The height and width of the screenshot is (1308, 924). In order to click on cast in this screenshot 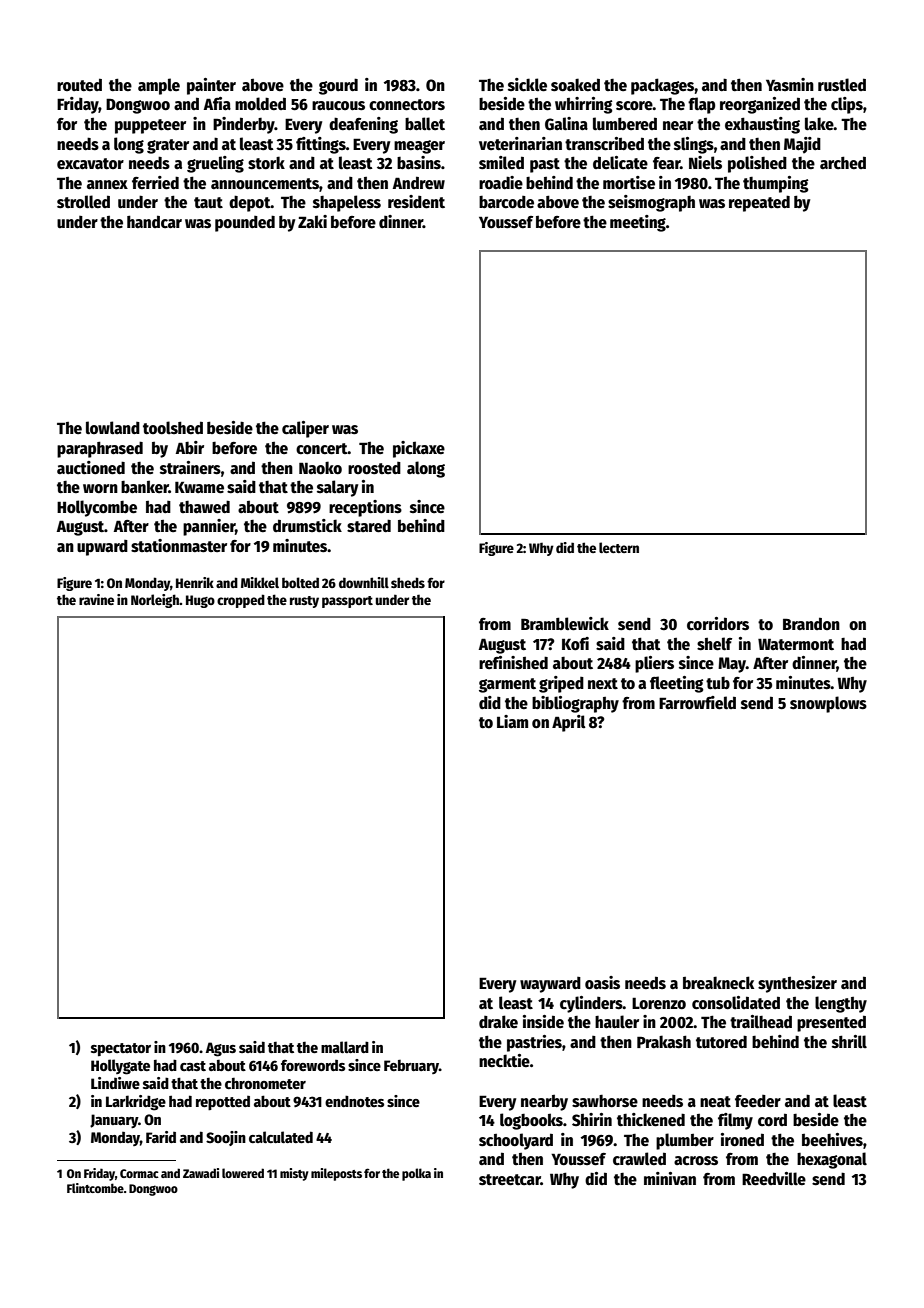, I will do `click(193, 1066)`.
